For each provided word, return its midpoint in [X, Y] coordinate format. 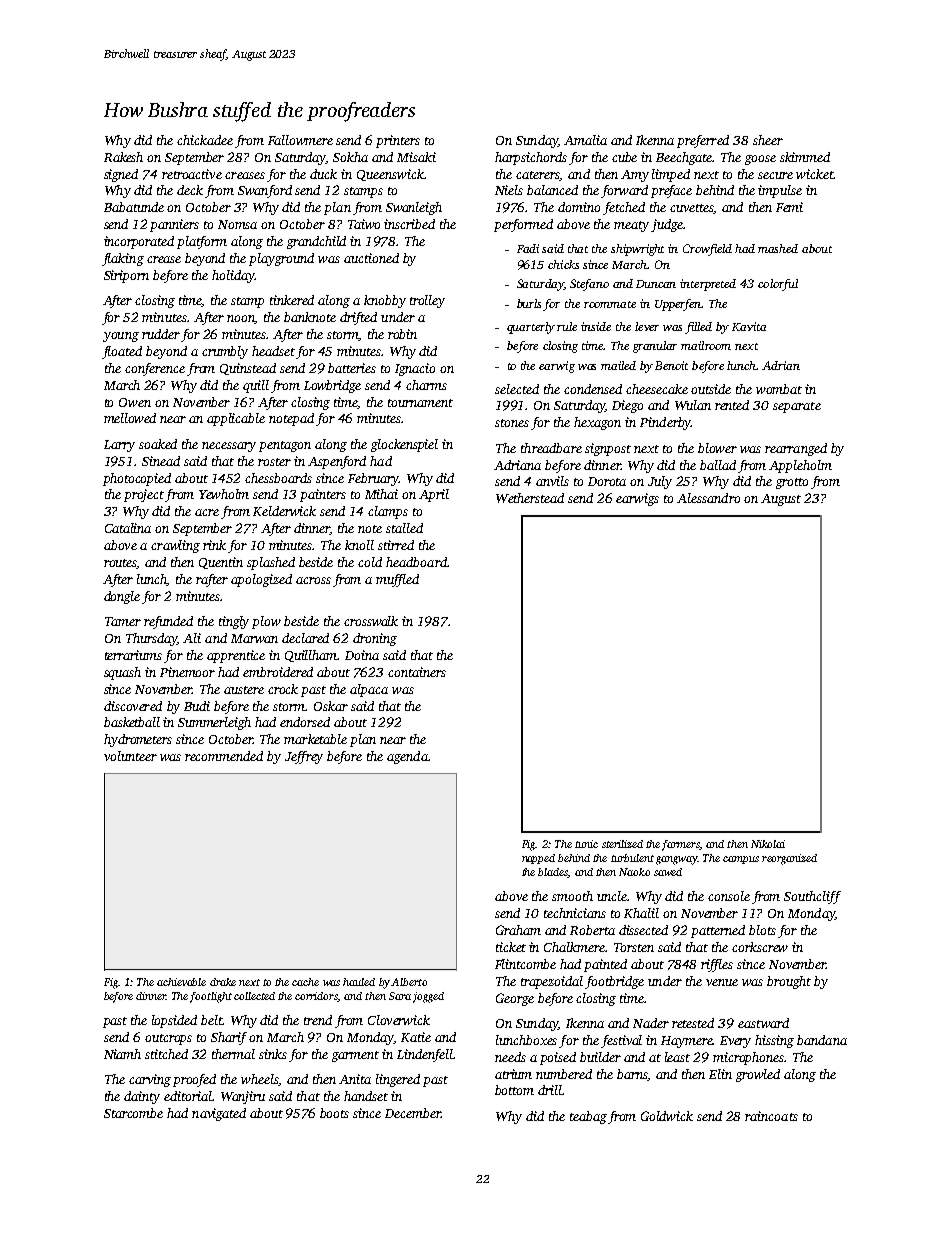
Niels [509, 190]
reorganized [789, 859]
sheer [768, 140]
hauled [359, 982]
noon [241, 319]
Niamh [122, 1054]
